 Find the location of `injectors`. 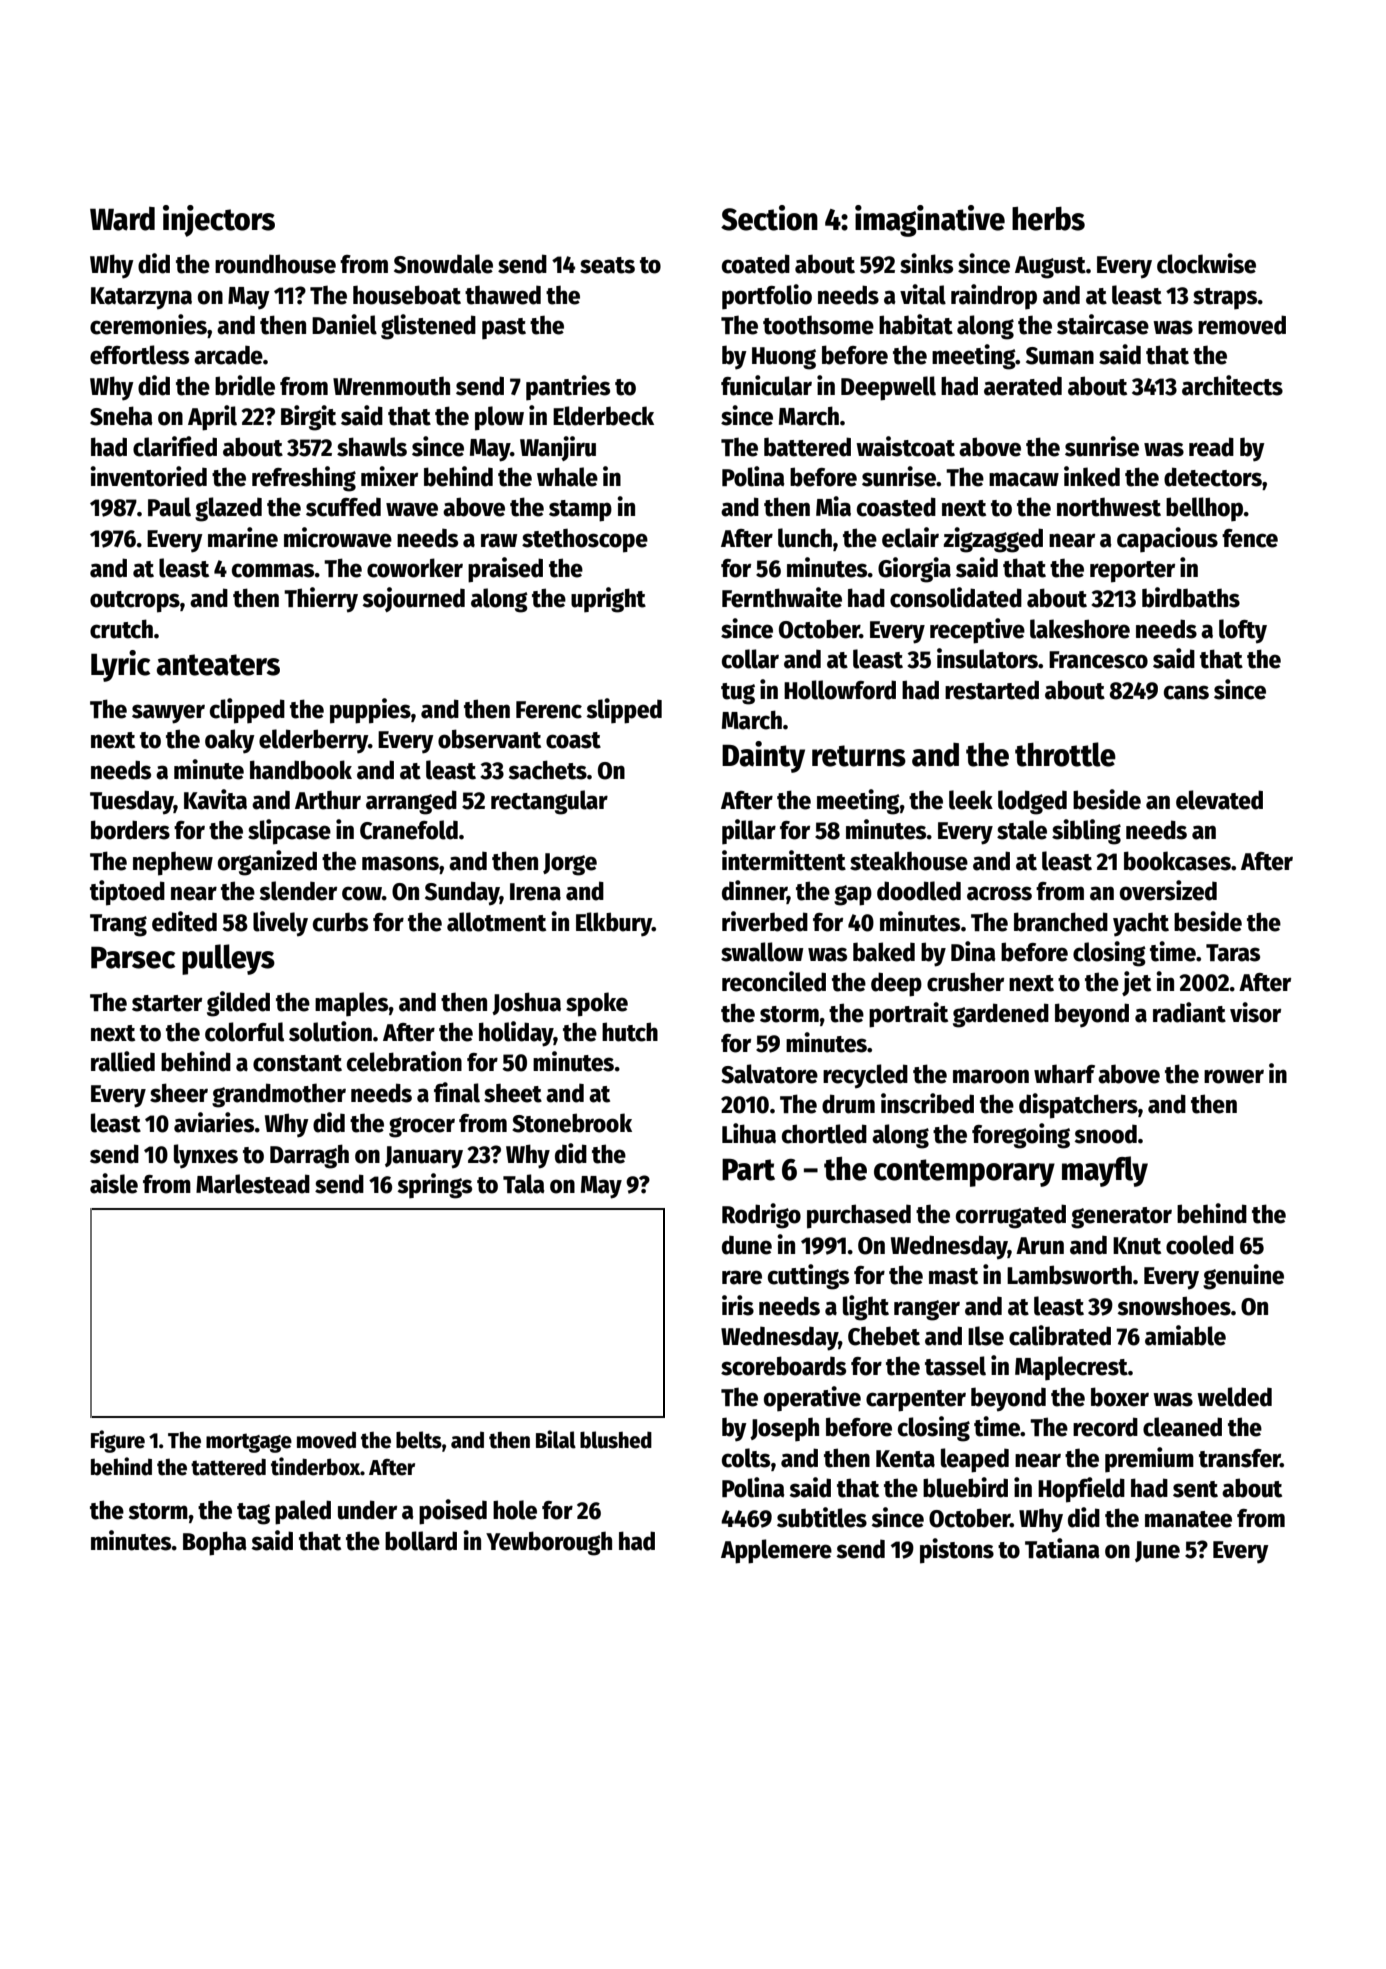

injectors is located at coordinates (219, 221).
